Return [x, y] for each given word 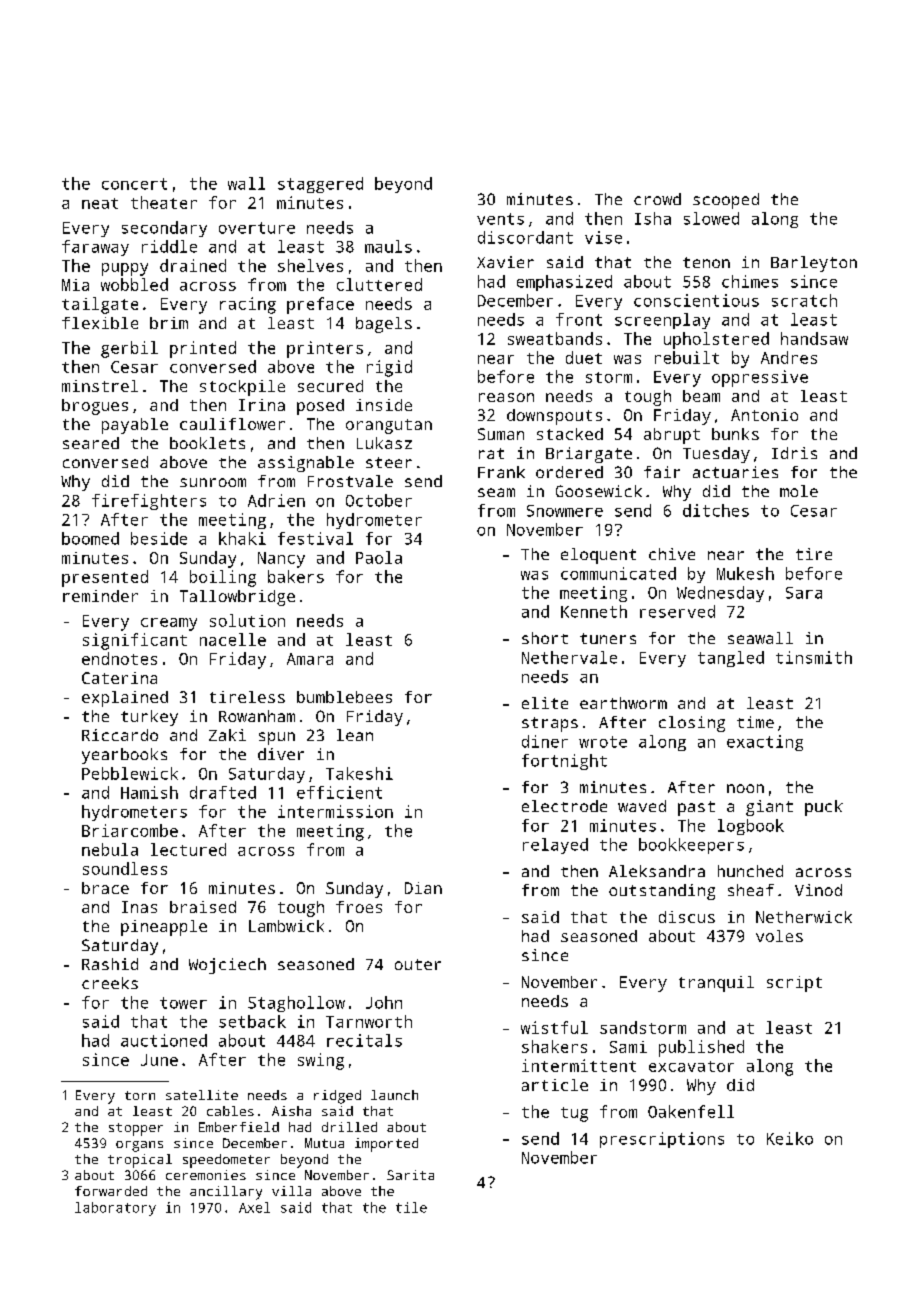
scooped [726, 201]
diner [545, 741]
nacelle [233, 639]
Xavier [505, 262]
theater [164, 202]
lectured [188, 849]
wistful [554, 1027]
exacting [765, 743]
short [545, 638]
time [755, 722]
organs [139, 1146]
